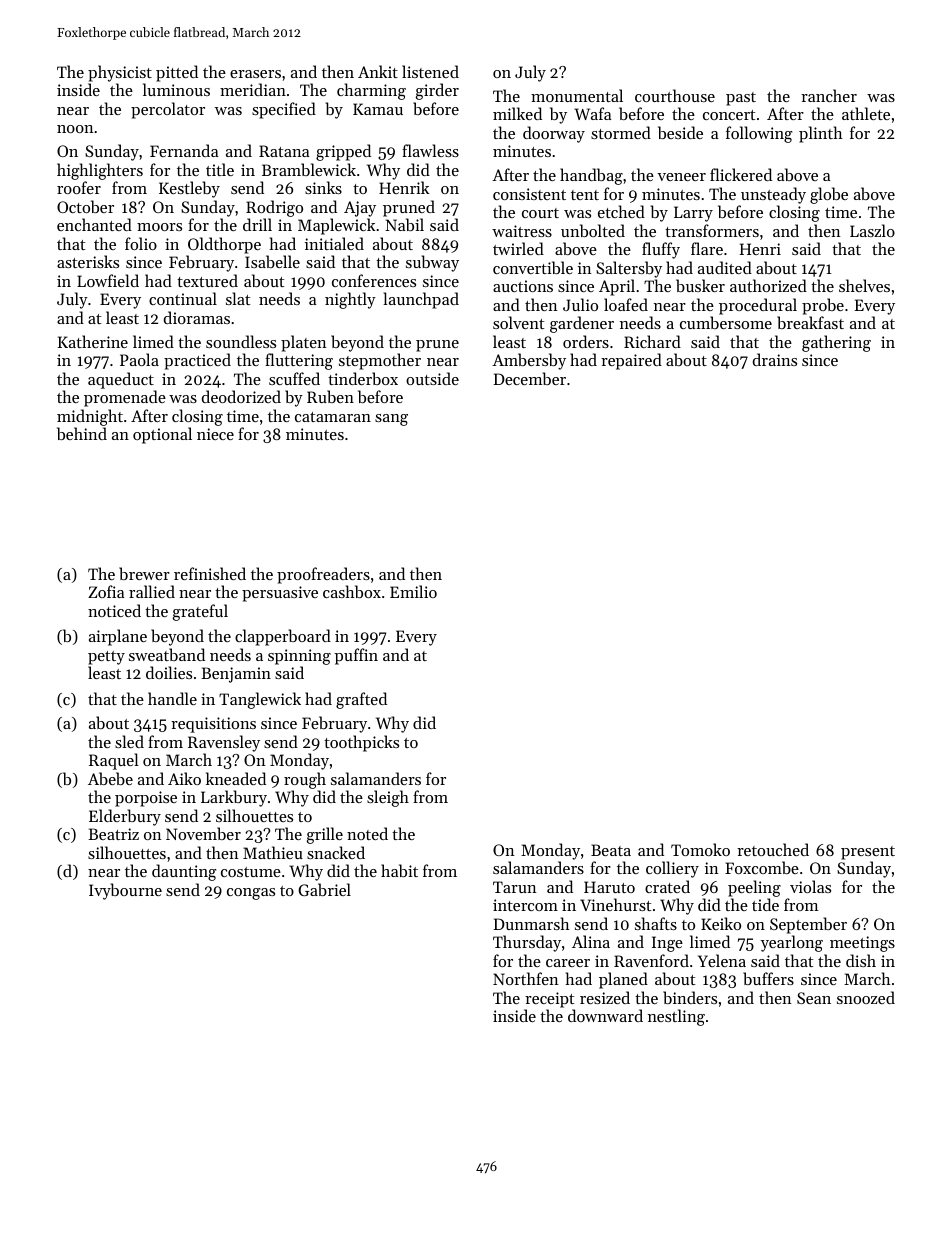 The height and width of the image is (1233, 952). What do you see at coordinates (241, 341) in the image?
I see `soundless` at bounding box center [241, 341].
